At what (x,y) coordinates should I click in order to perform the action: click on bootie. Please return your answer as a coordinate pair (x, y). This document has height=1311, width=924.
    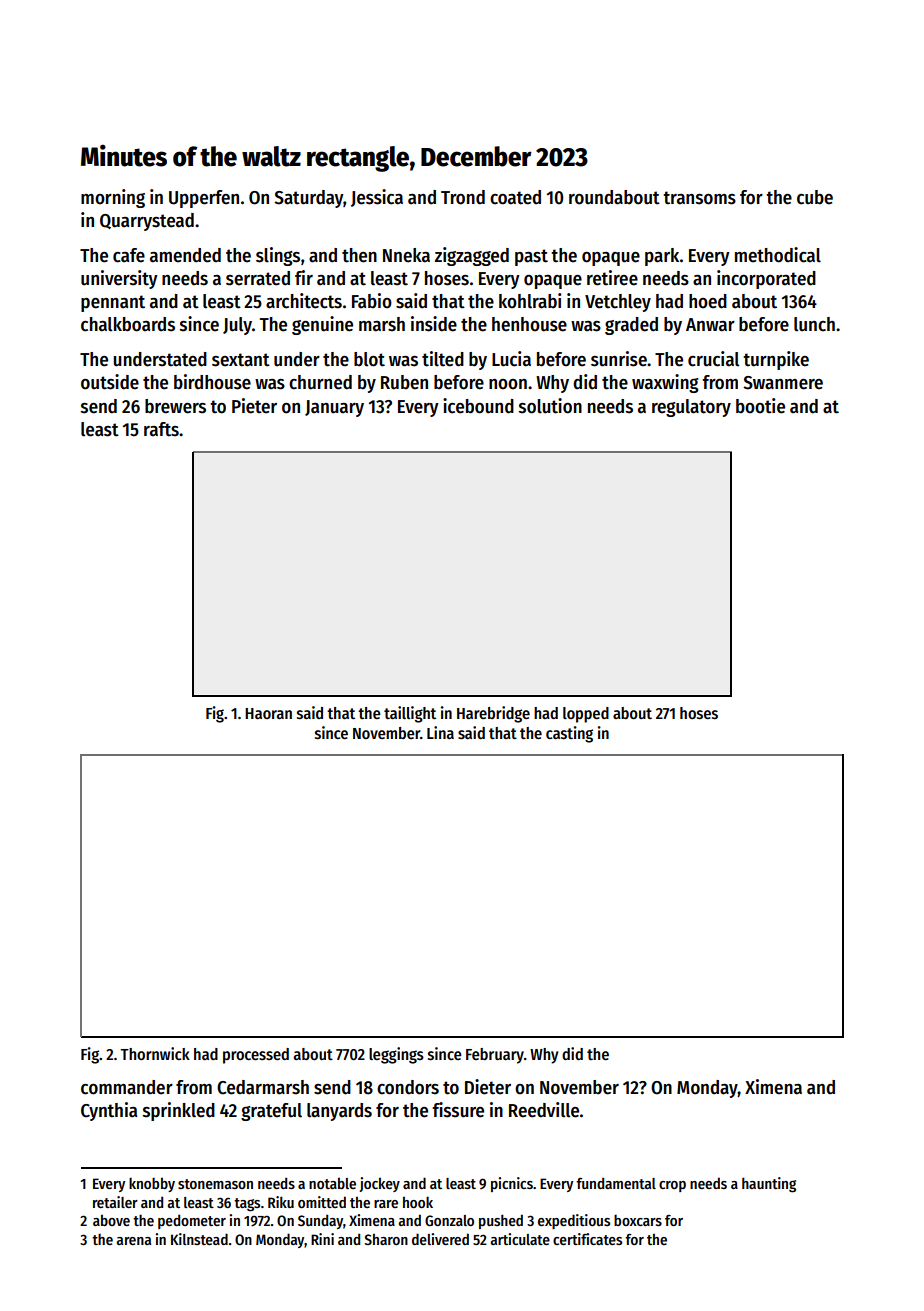
    Looking at the image, I should click on (760, 406).
